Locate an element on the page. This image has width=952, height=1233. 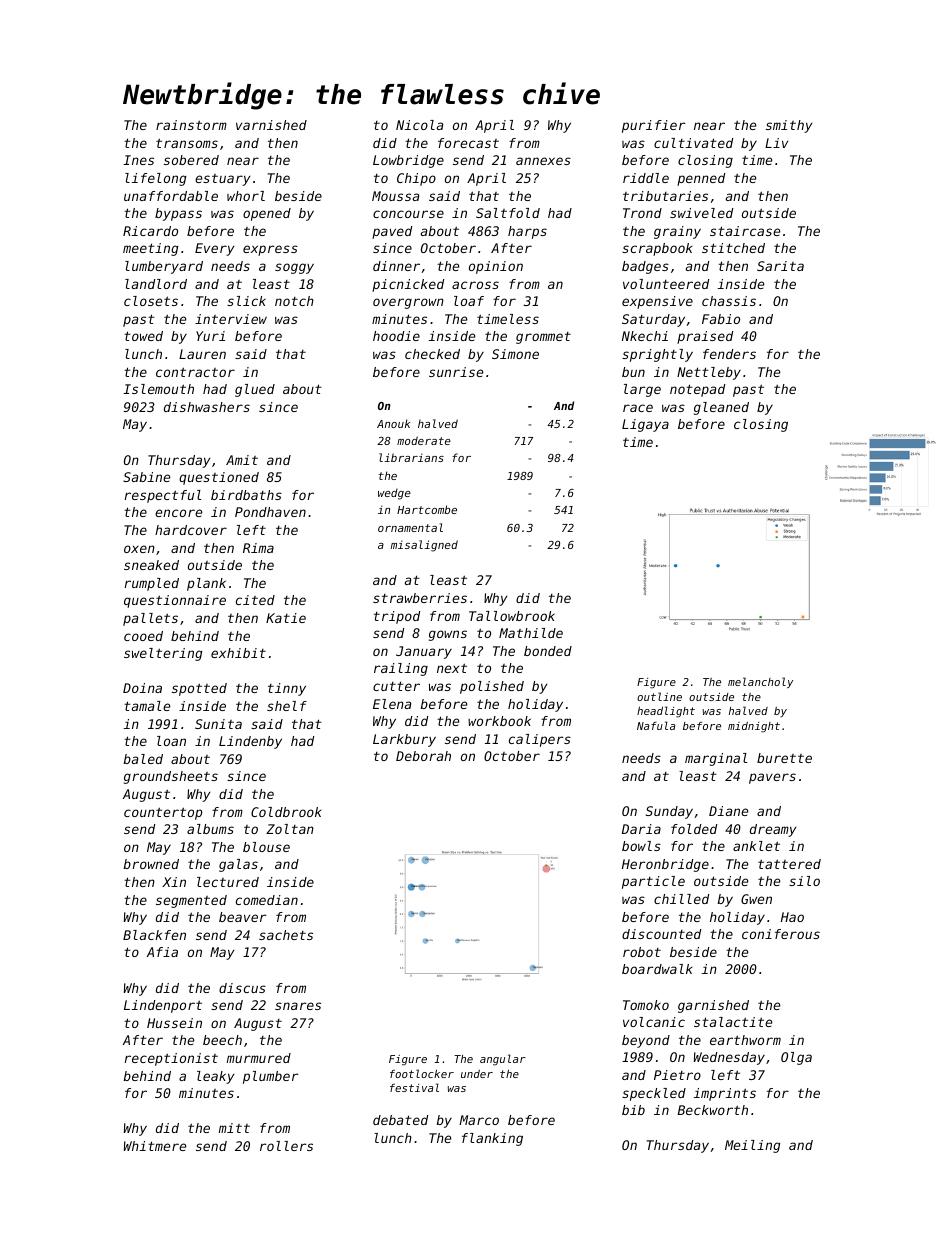
oxen is located at coordinates (139, 549).
